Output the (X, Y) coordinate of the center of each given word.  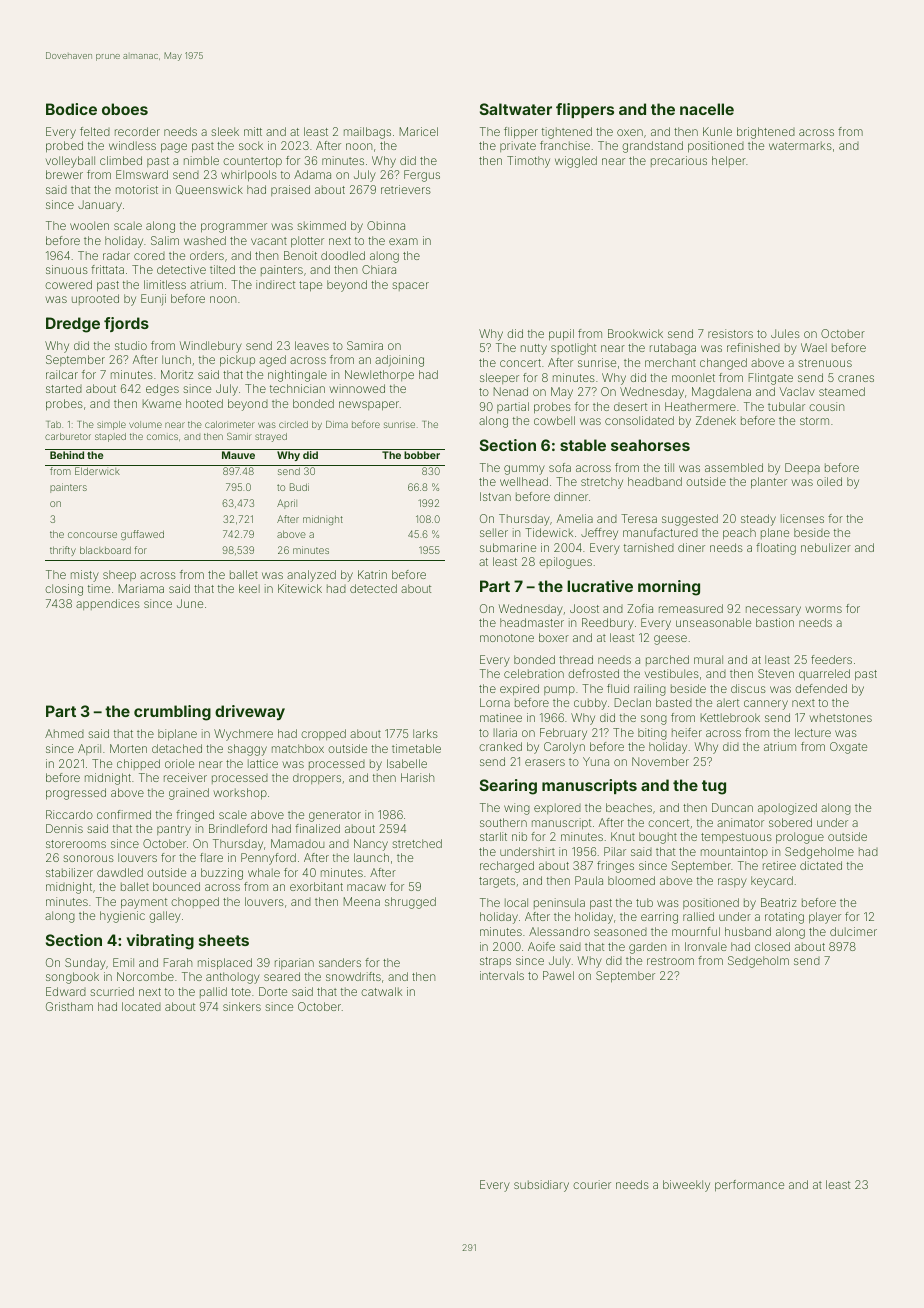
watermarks (800, 145)
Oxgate (848, 748)
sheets (224, 940)
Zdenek (716, 420)
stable (583, 445)
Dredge (73, 325)
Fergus (422, 176)
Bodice (71, 109)
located (141, 1006)
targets (497, 882)
